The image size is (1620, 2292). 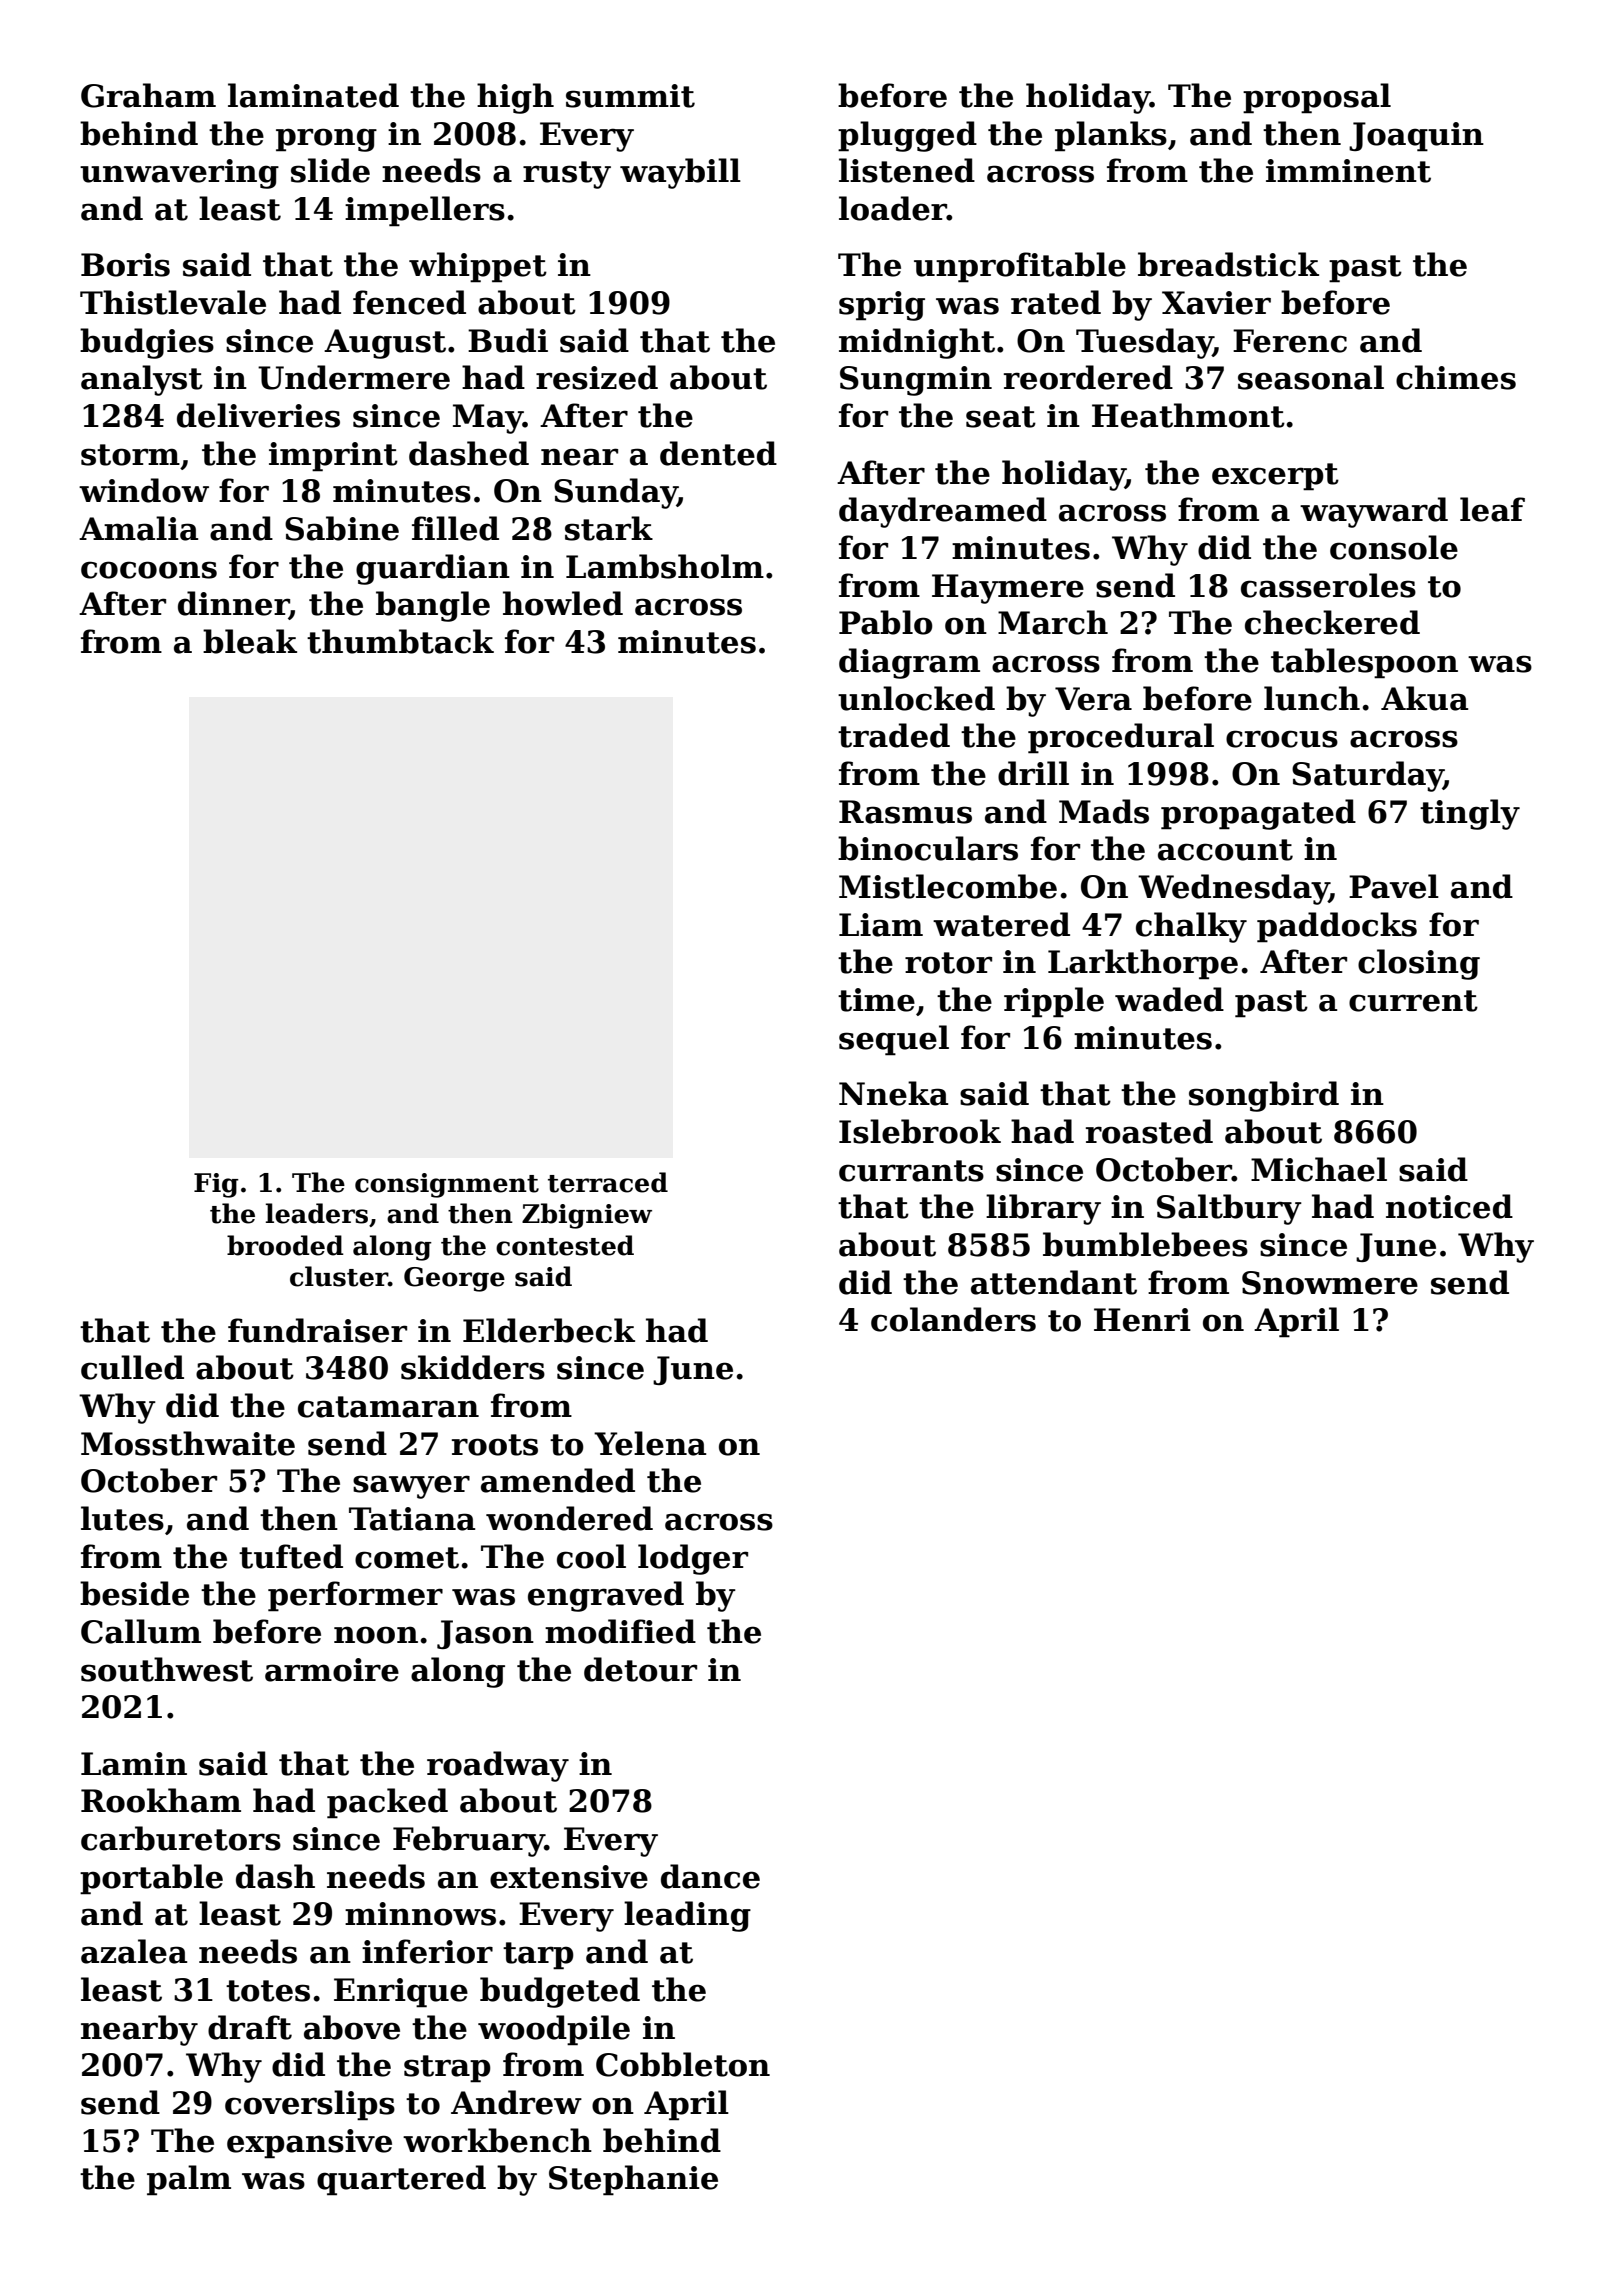 I want to click on bleak, so click(x=250, y=641).
